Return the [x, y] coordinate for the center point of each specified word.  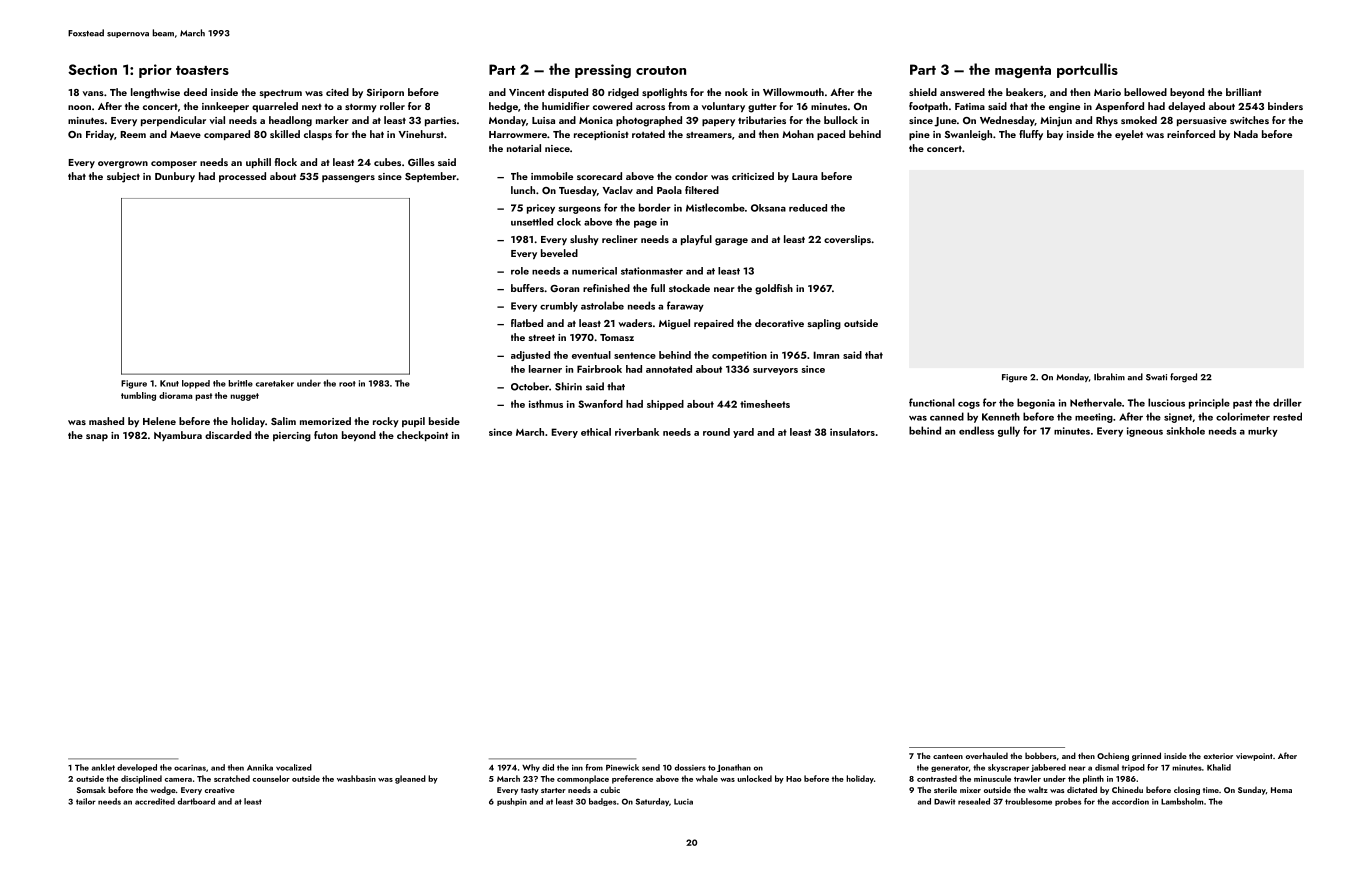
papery [718, 122]
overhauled [987, 755]
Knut [169, 383]
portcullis [1087, 70]
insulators [852, 432]
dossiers [690, 767]
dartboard [196, 801]
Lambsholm [1182, 801]
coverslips [847, 240]
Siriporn [385, 93]
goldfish [774, 289]
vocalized [294, 767]
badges [602, 802]
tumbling [138, 396]
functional [932, 402]
